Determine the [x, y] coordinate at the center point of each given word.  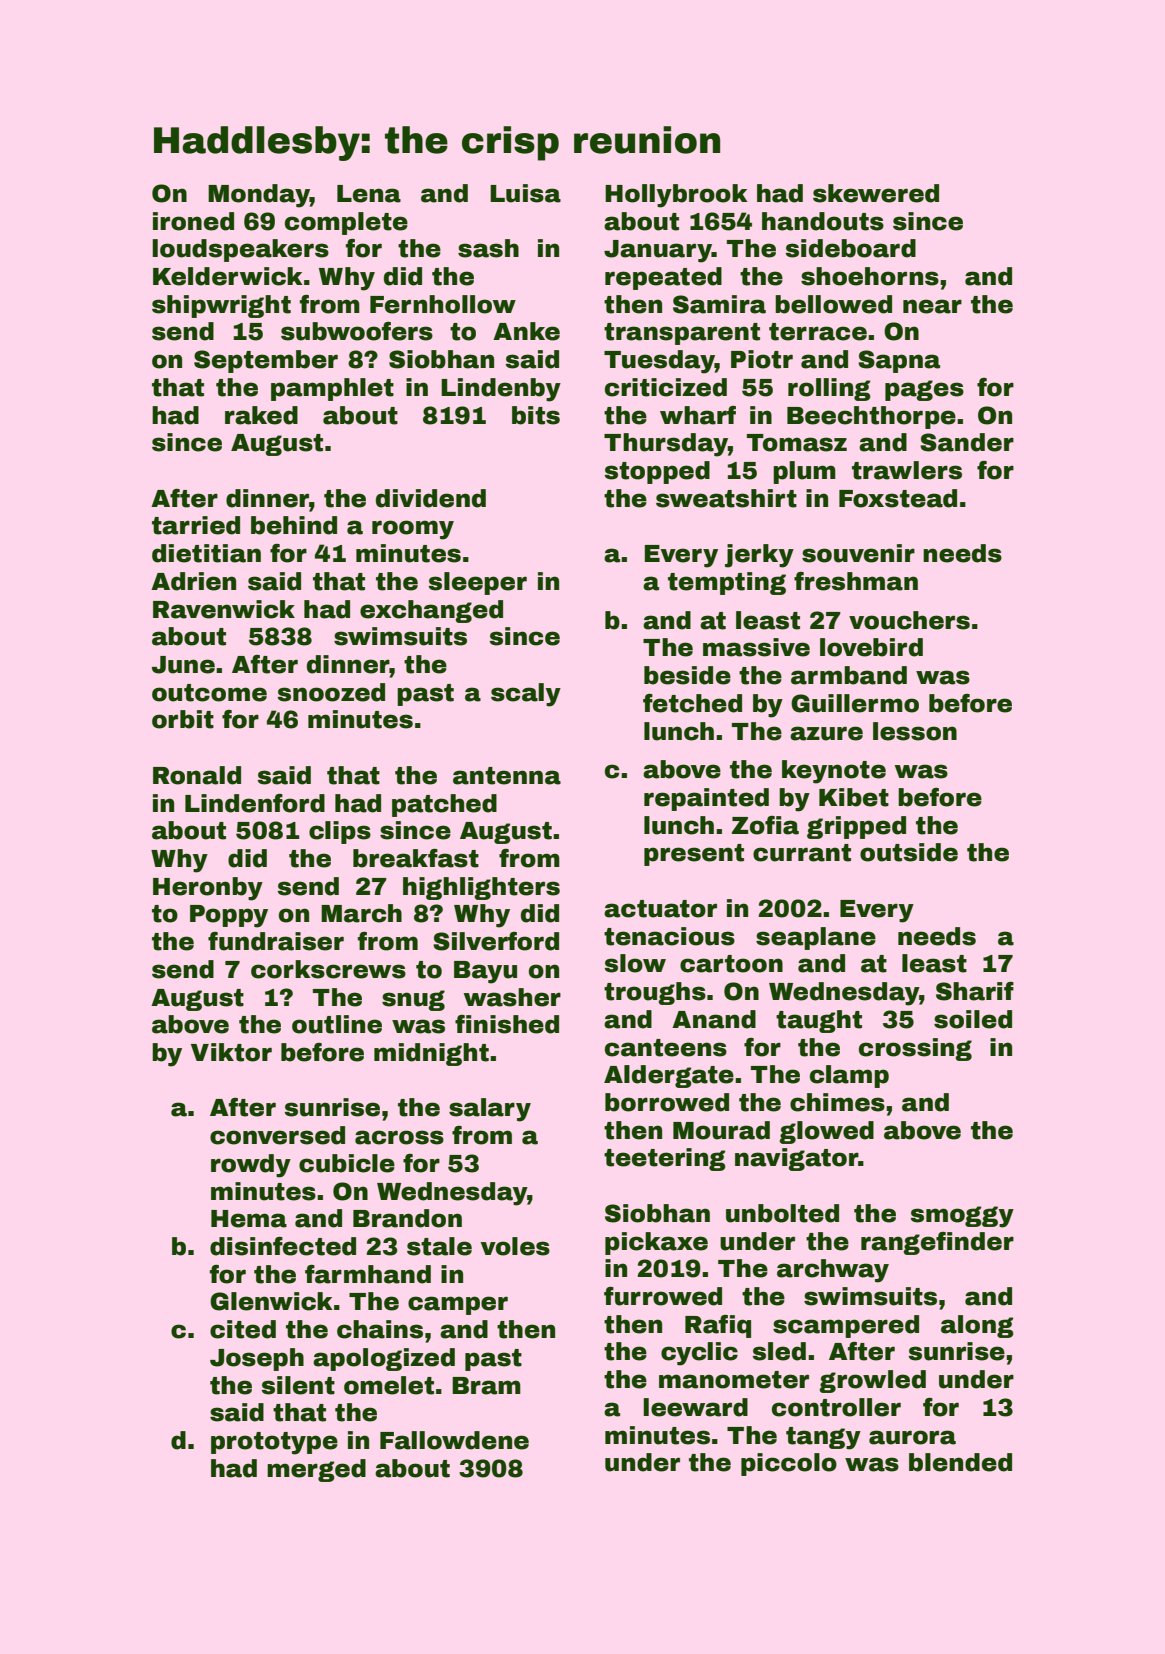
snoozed [331, 692]
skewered [876, 193]
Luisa [525, 193]
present [694, 855]
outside [909, 852]
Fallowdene [454, 1440]
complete [346, 223]
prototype [274, 1443]
